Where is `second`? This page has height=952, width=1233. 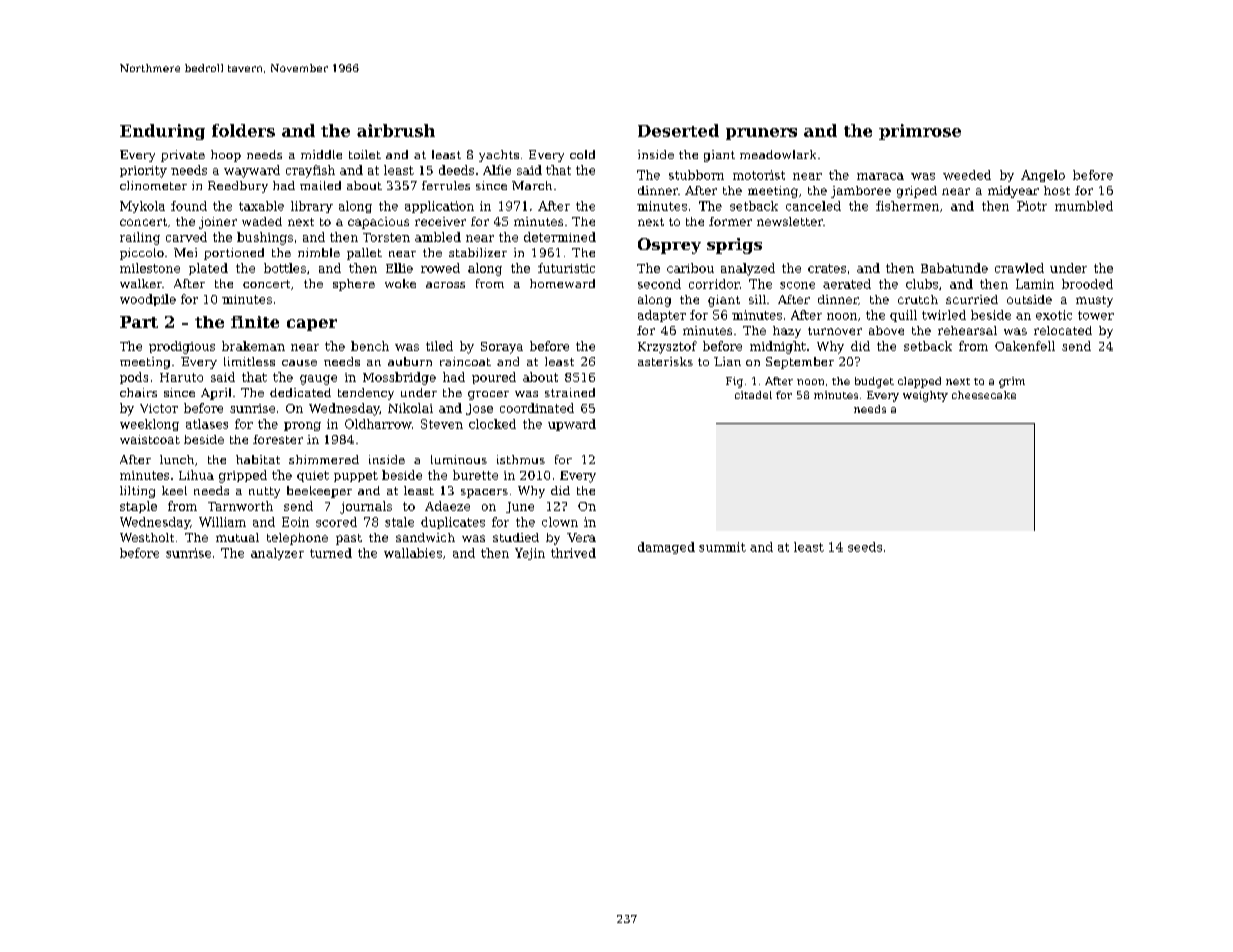 second is located at coordinates (659, 284).
